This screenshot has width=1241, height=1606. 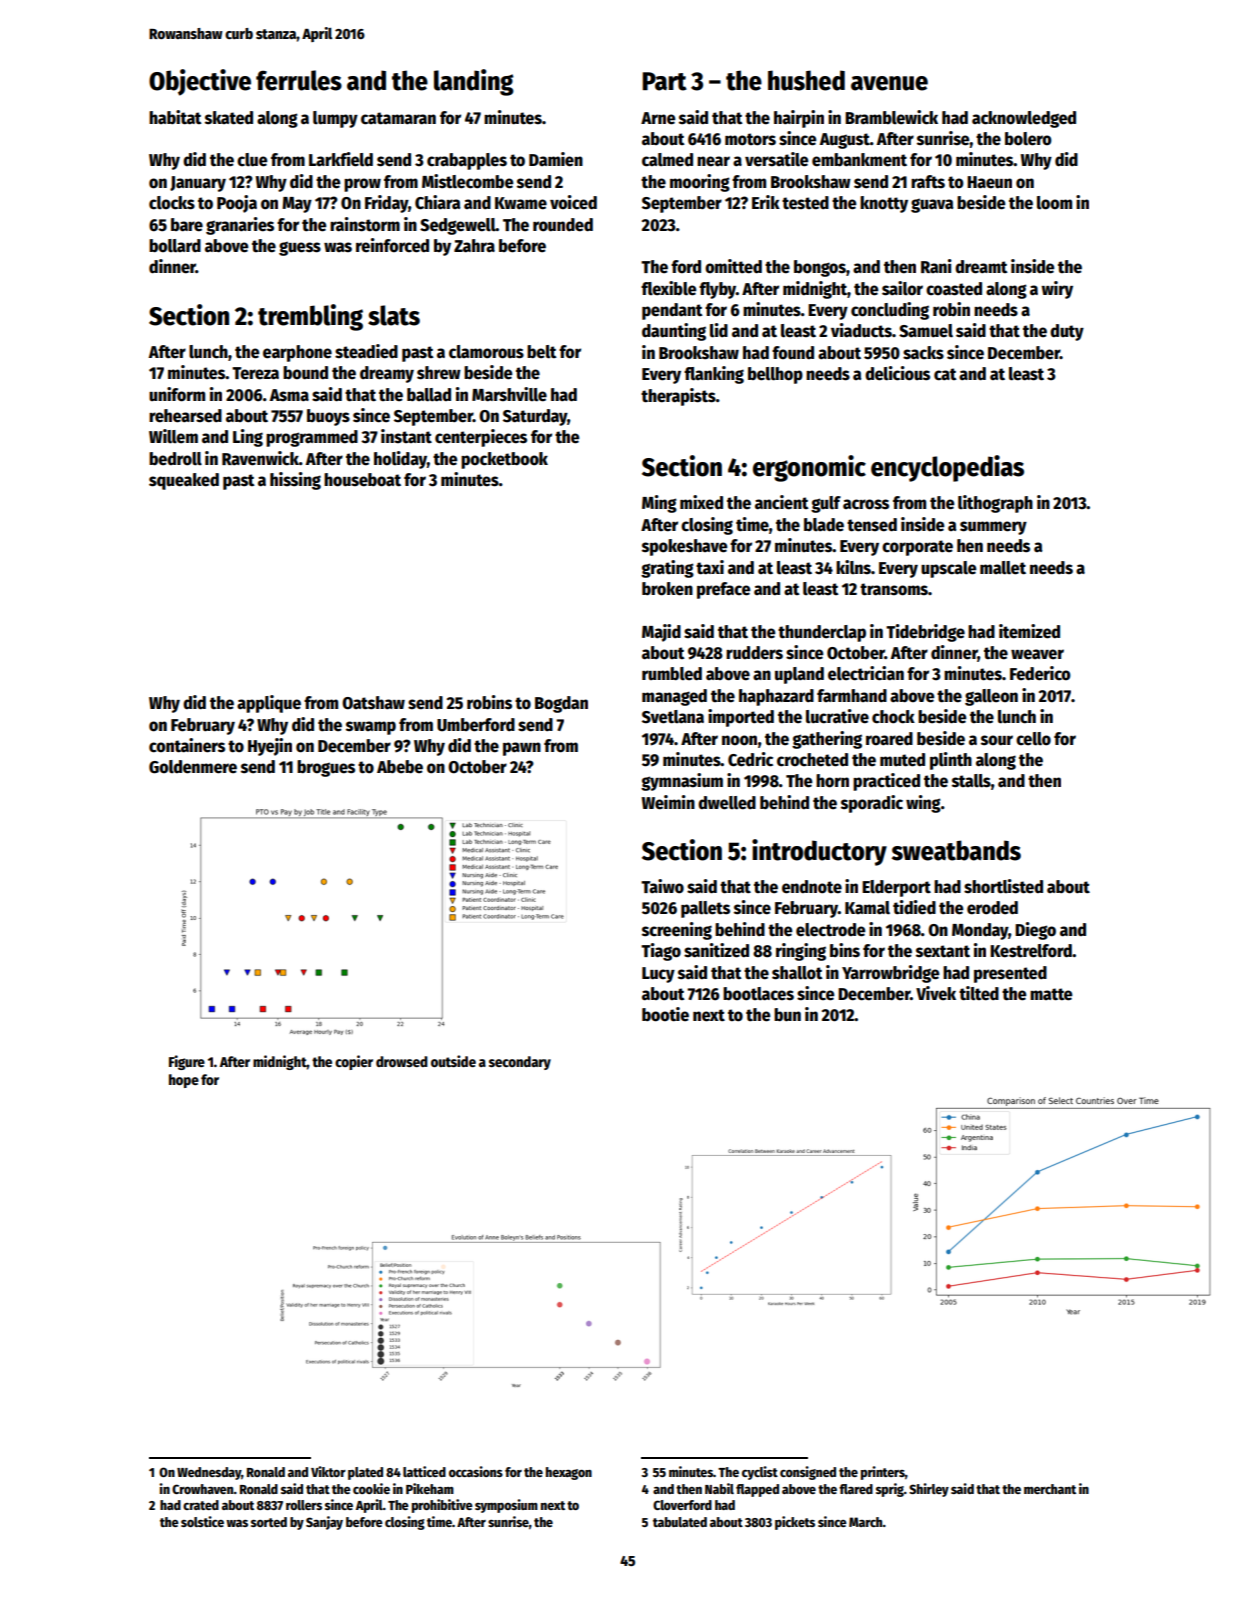 What do you see at coordinates (424, 1471) in the screenshot?
I see `latticed` at bounding box center [424, 1471].
